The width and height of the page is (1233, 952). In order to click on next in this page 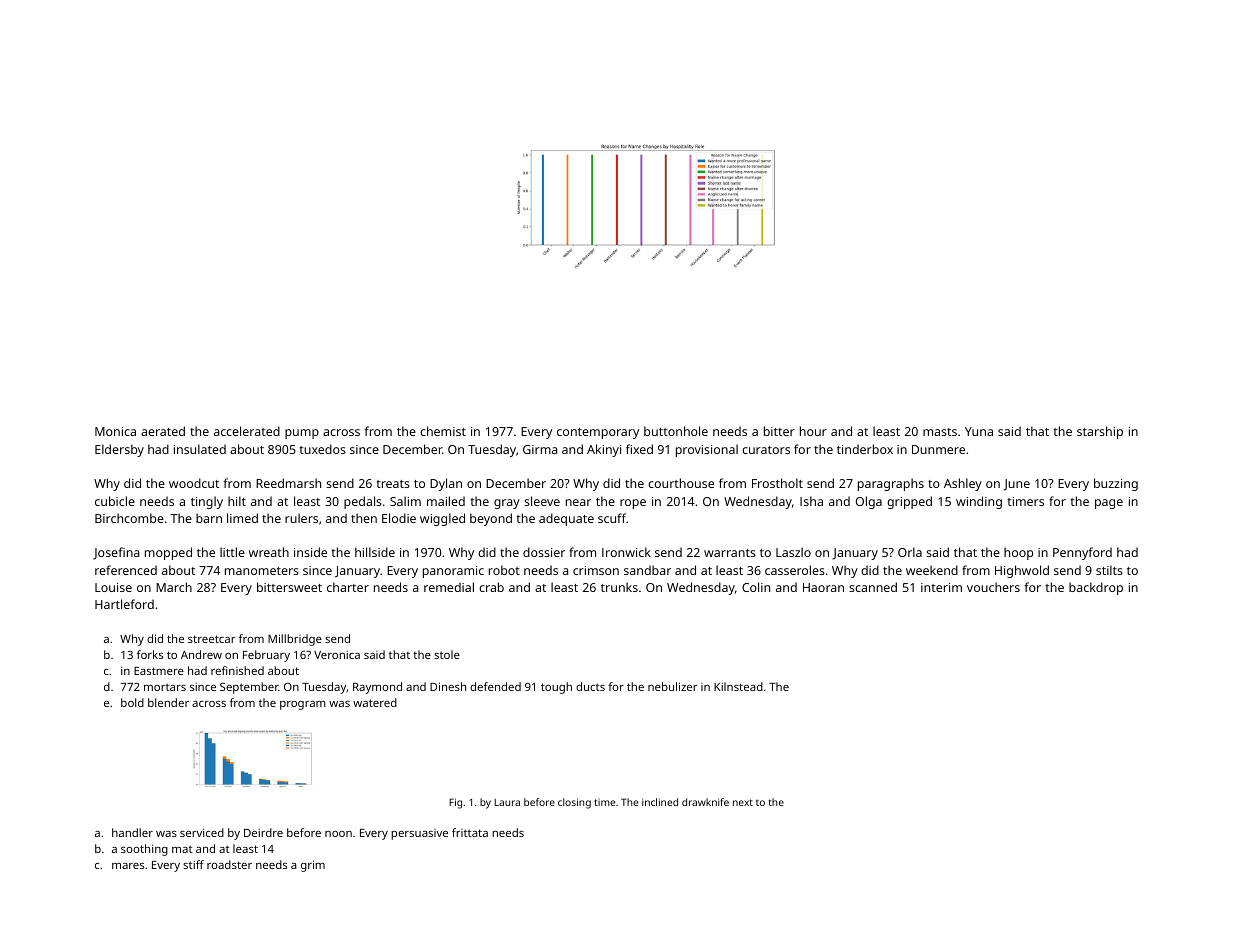, I will do `click(743, 802)`.
